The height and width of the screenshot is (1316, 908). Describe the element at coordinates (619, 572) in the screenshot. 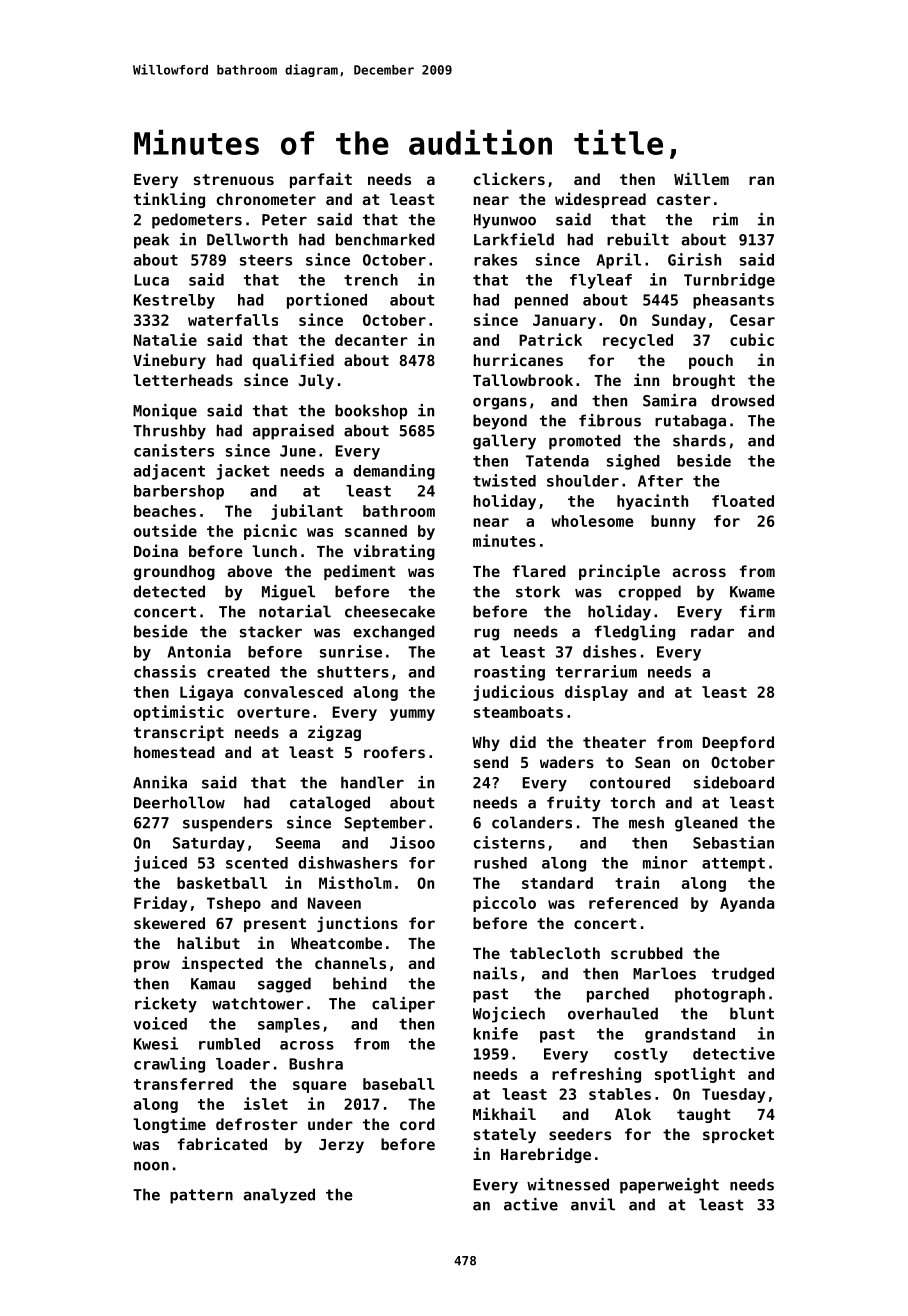

I see `principle` at that location.
